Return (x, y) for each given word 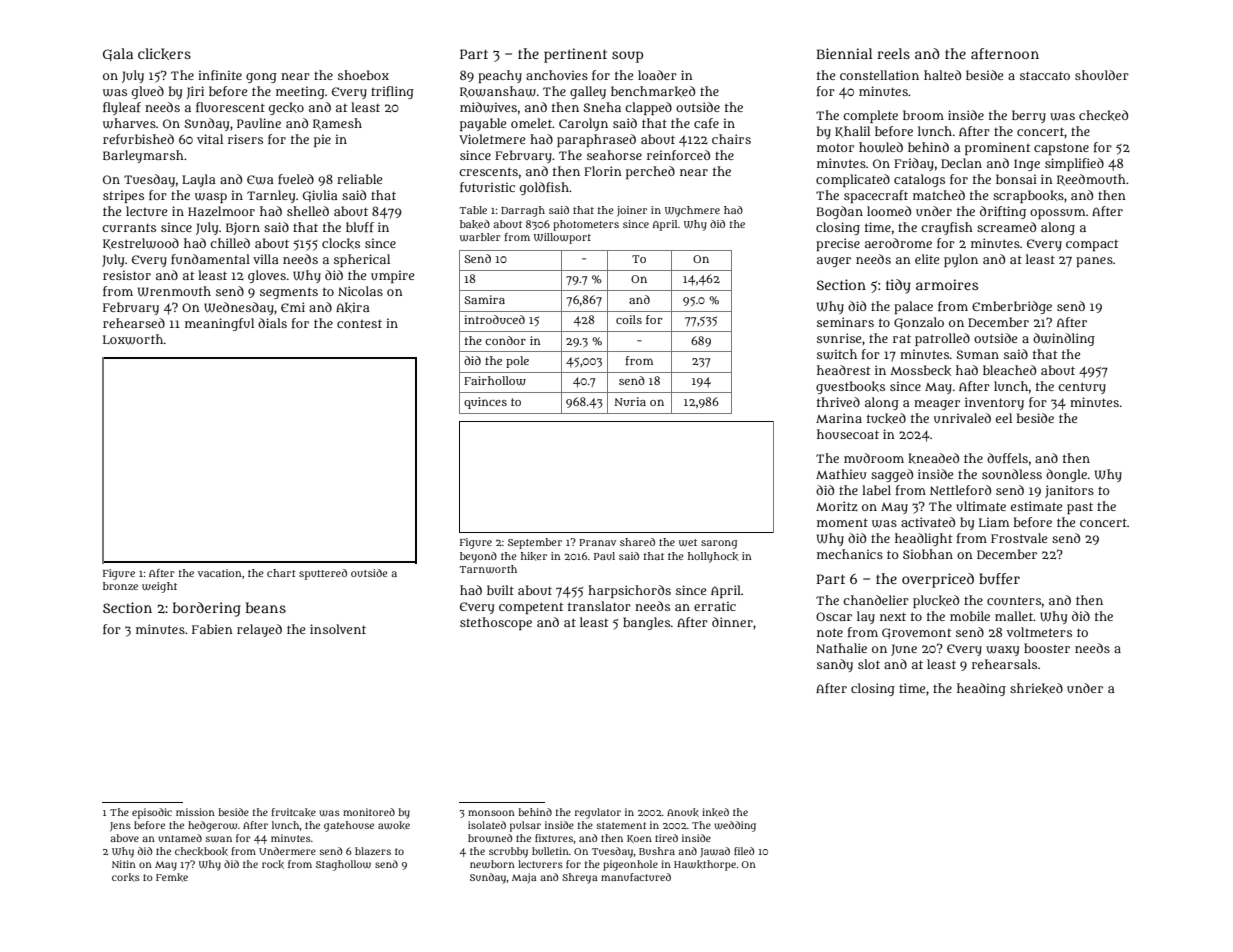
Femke (172, 877)
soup (627, 57)
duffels (1007, 458)
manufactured (636, 877)
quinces (485, 403)
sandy (835, 665)
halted (942, 75)
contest (359, 323)
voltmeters (1039, 632)
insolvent (338, 629)
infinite (220, 75)
